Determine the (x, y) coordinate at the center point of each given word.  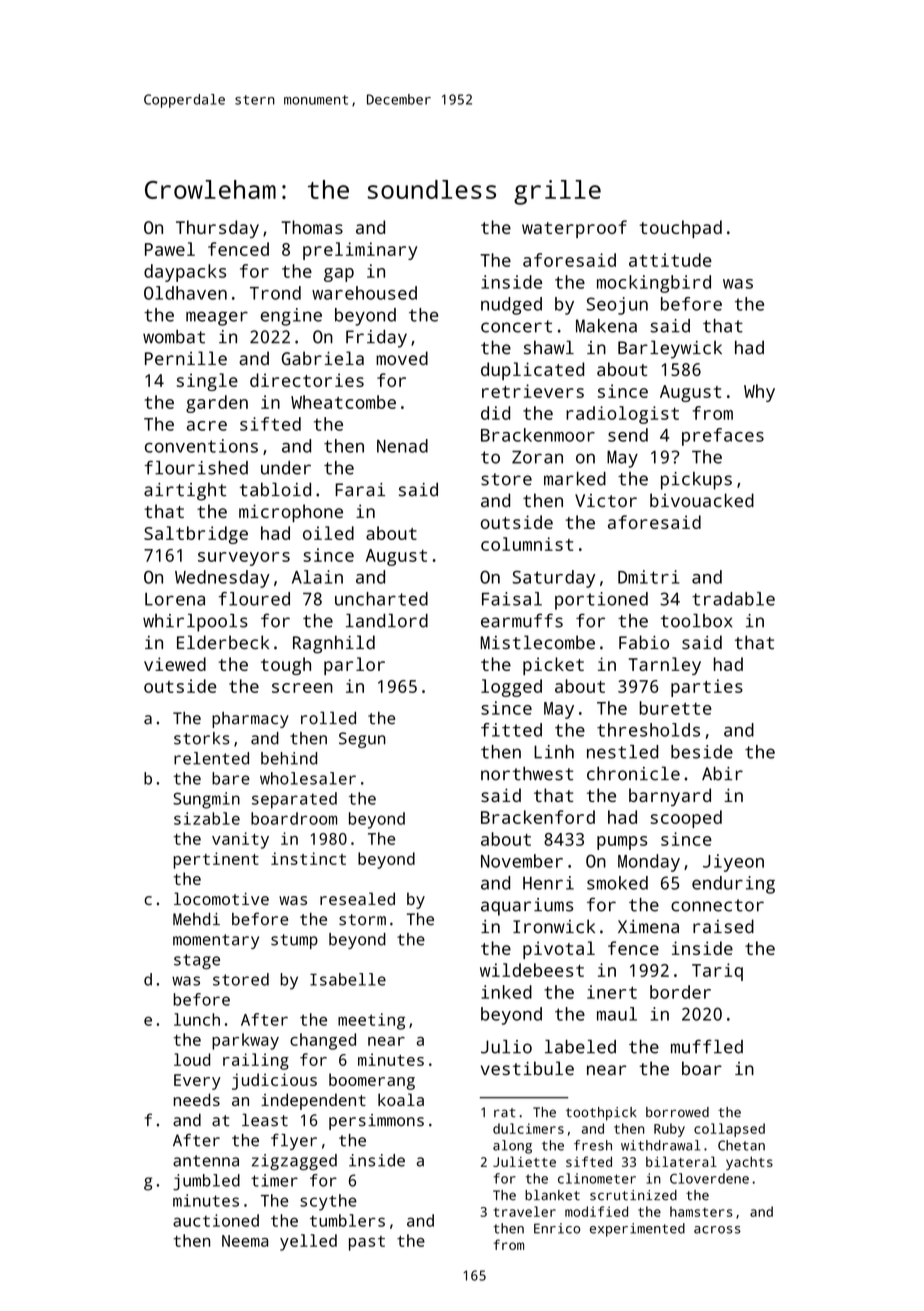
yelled (308, 1242)
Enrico (557, 1228)
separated (294, 800)
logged (511, 688)
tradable (733, 599)
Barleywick (670, 349)
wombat (174, 337)
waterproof (574, 229)
